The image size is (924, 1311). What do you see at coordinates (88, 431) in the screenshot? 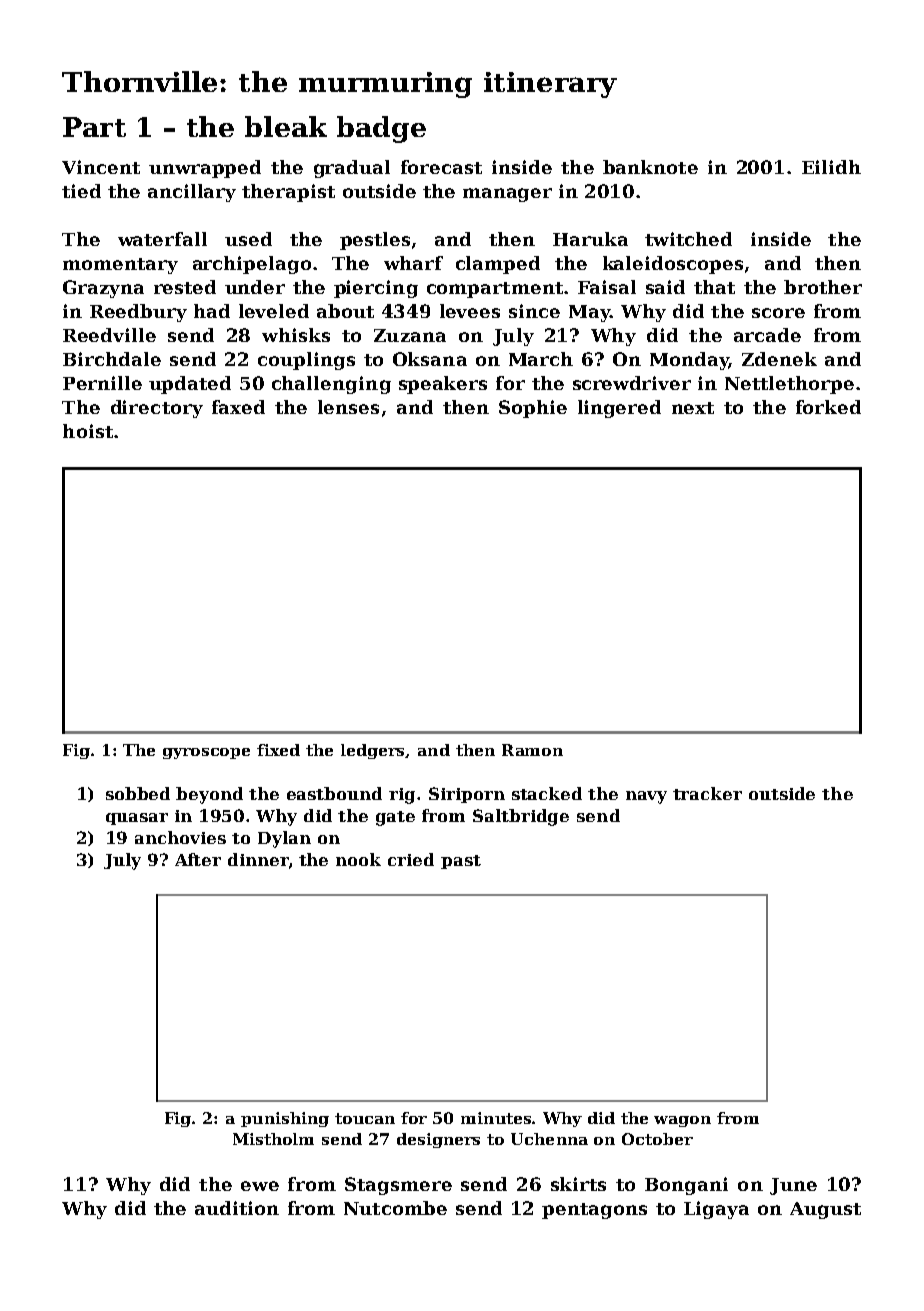
I see `hoist` at bounding box center [88, 431].
